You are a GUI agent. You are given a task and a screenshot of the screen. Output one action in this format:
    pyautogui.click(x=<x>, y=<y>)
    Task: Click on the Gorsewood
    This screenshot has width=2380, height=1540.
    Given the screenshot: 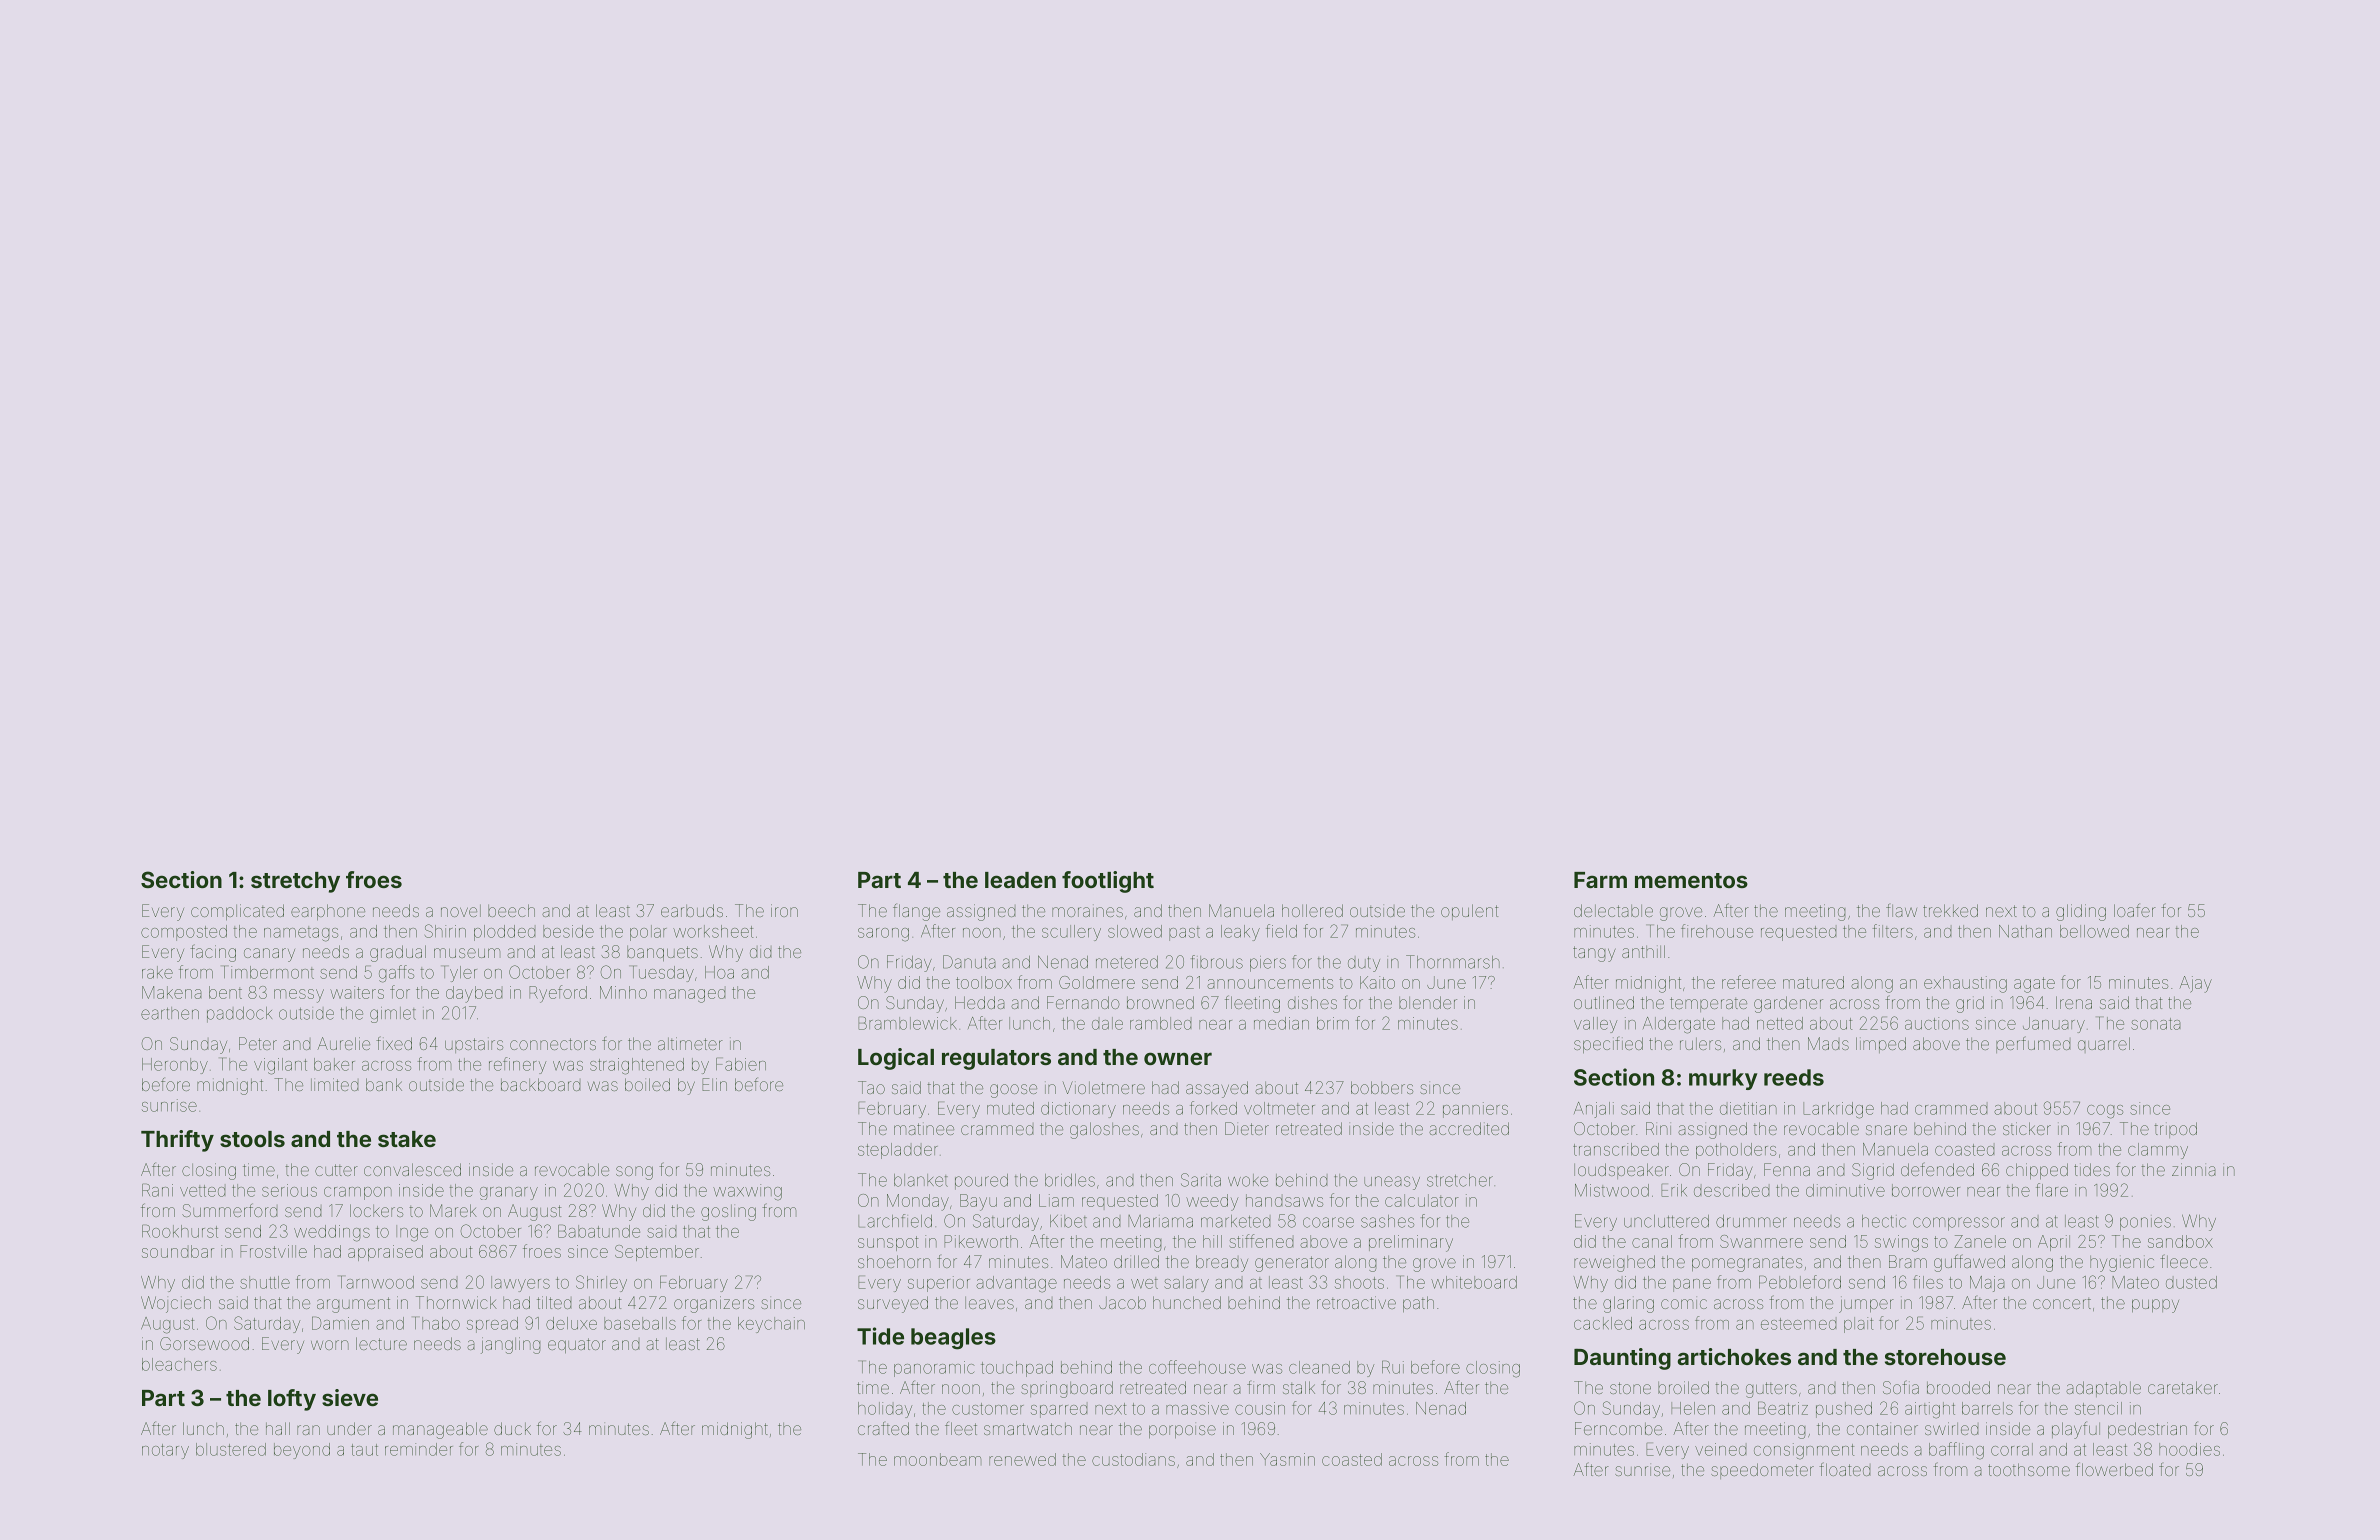 What is the action you would take?
    pyautogui.click(x=204, y=1343)
